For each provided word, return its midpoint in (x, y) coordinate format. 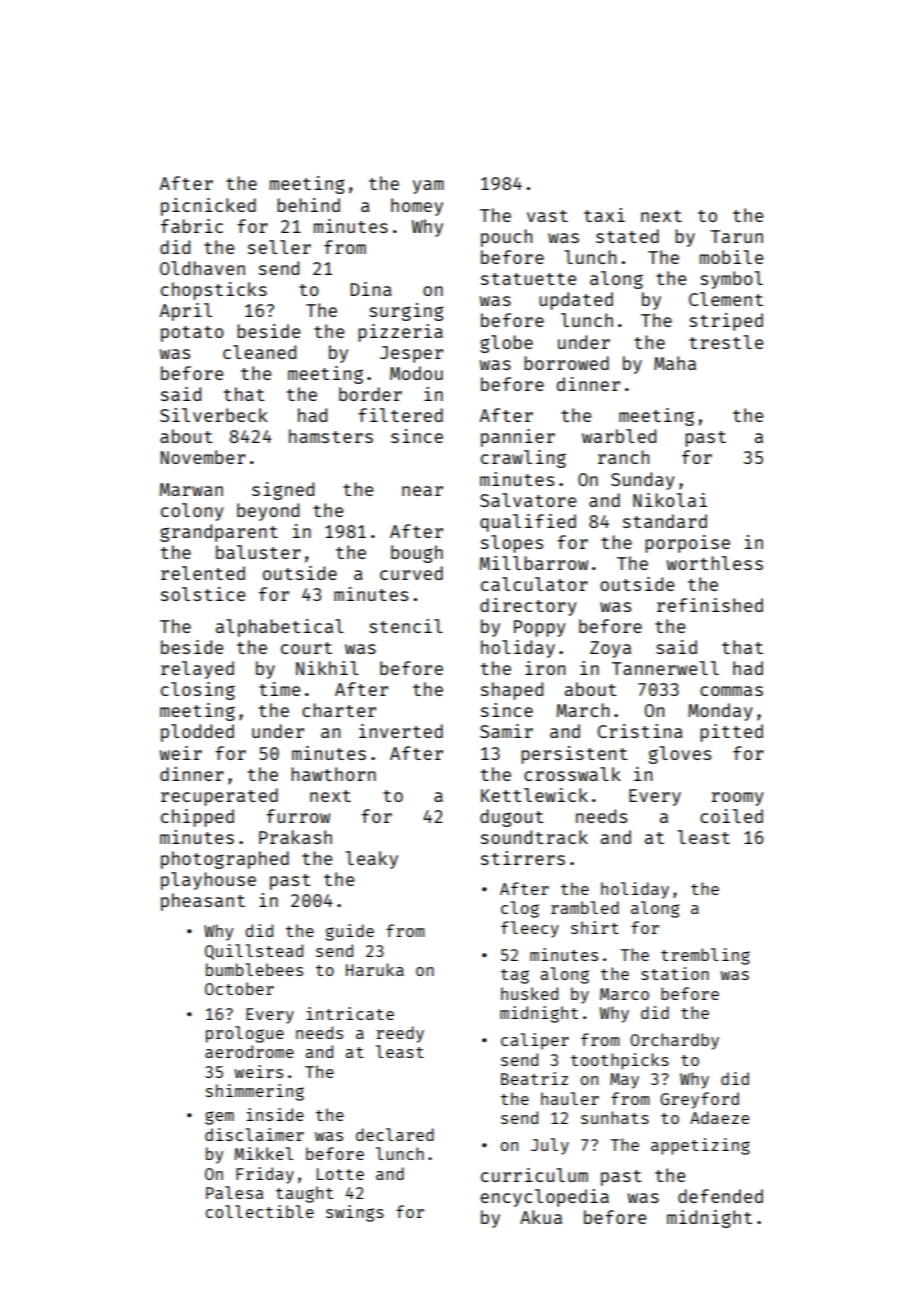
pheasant (203, 902)
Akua (541, 1217)
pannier (518, 438)
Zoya (610, 649)
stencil (406, 626)
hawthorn (333, 774)
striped (726, 322)
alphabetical (280, 628)
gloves (680, 755)
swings (355, 1213)
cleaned (259, 352)
